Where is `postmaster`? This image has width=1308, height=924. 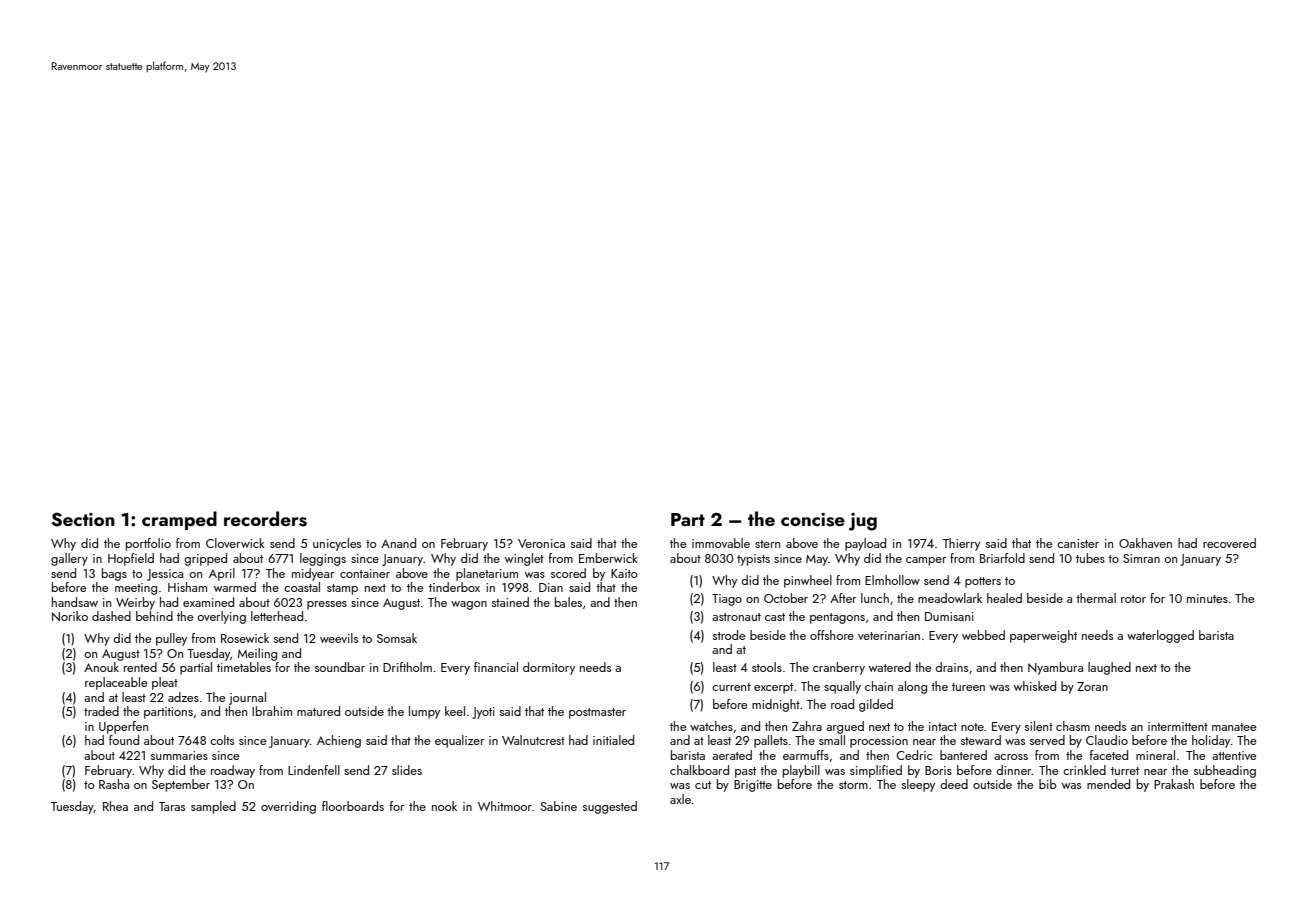 postmaster is located at coordinates (597, 713).
